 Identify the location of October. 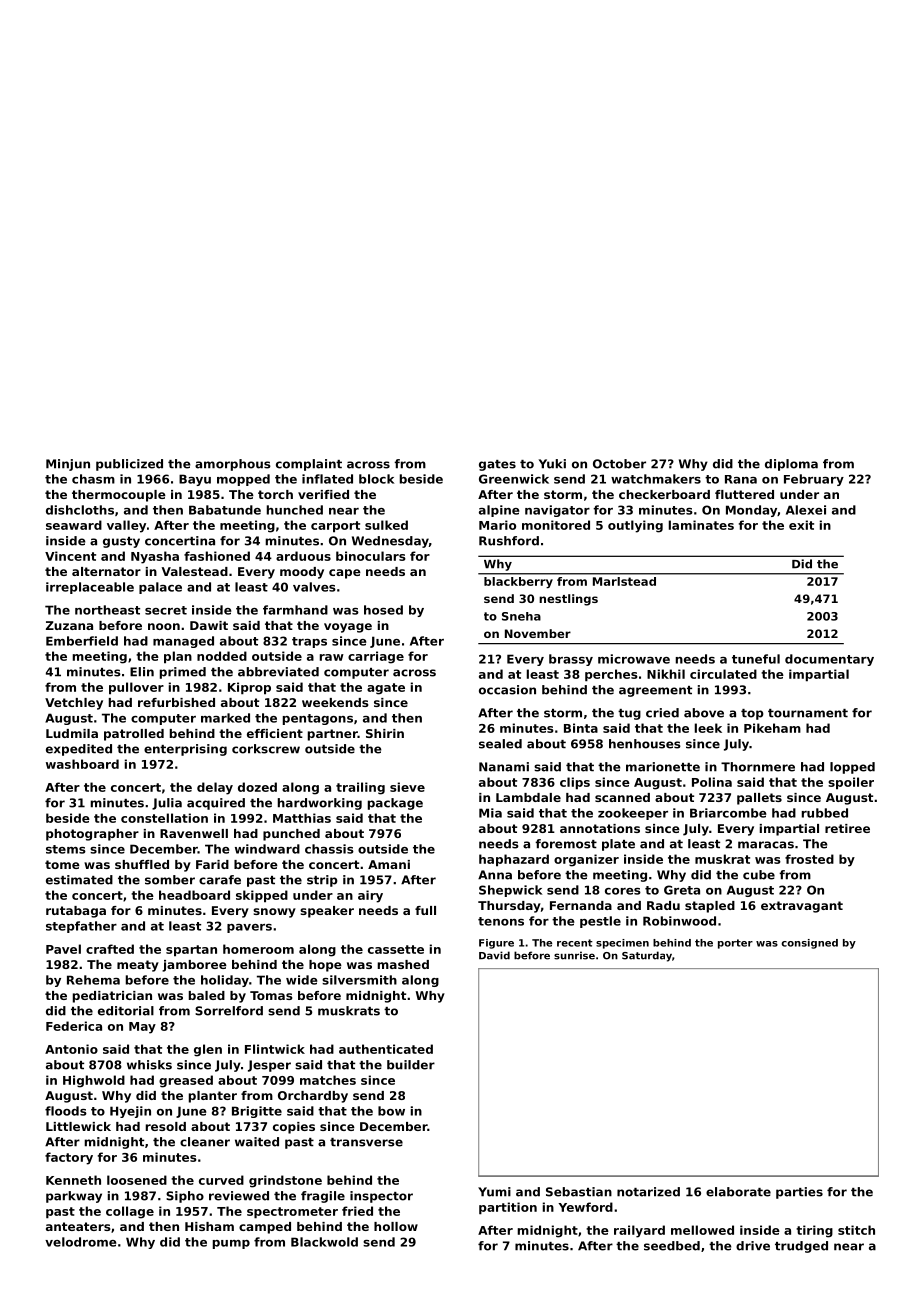
(619, 464).
